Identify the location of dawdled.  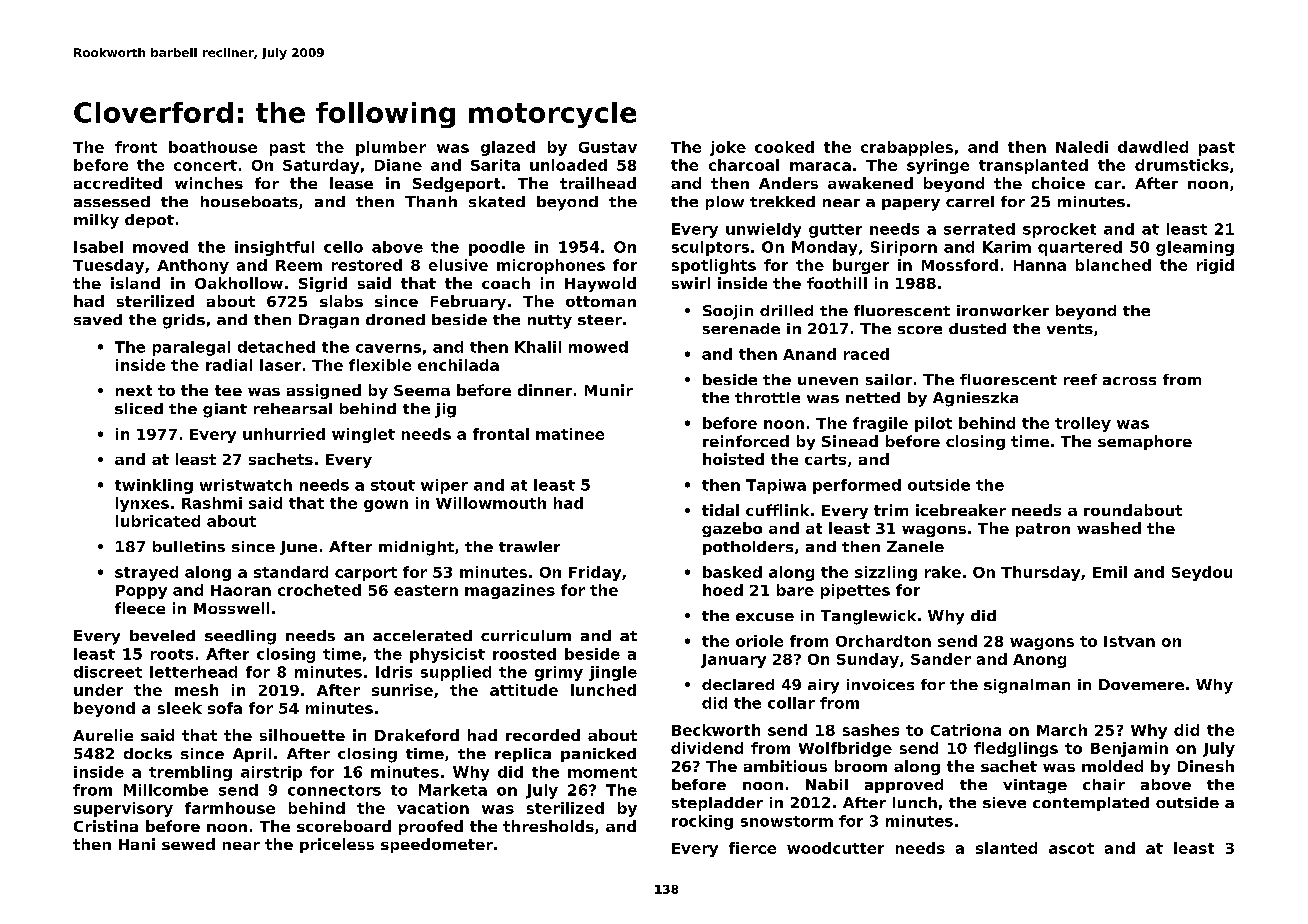
(1153, 147).
